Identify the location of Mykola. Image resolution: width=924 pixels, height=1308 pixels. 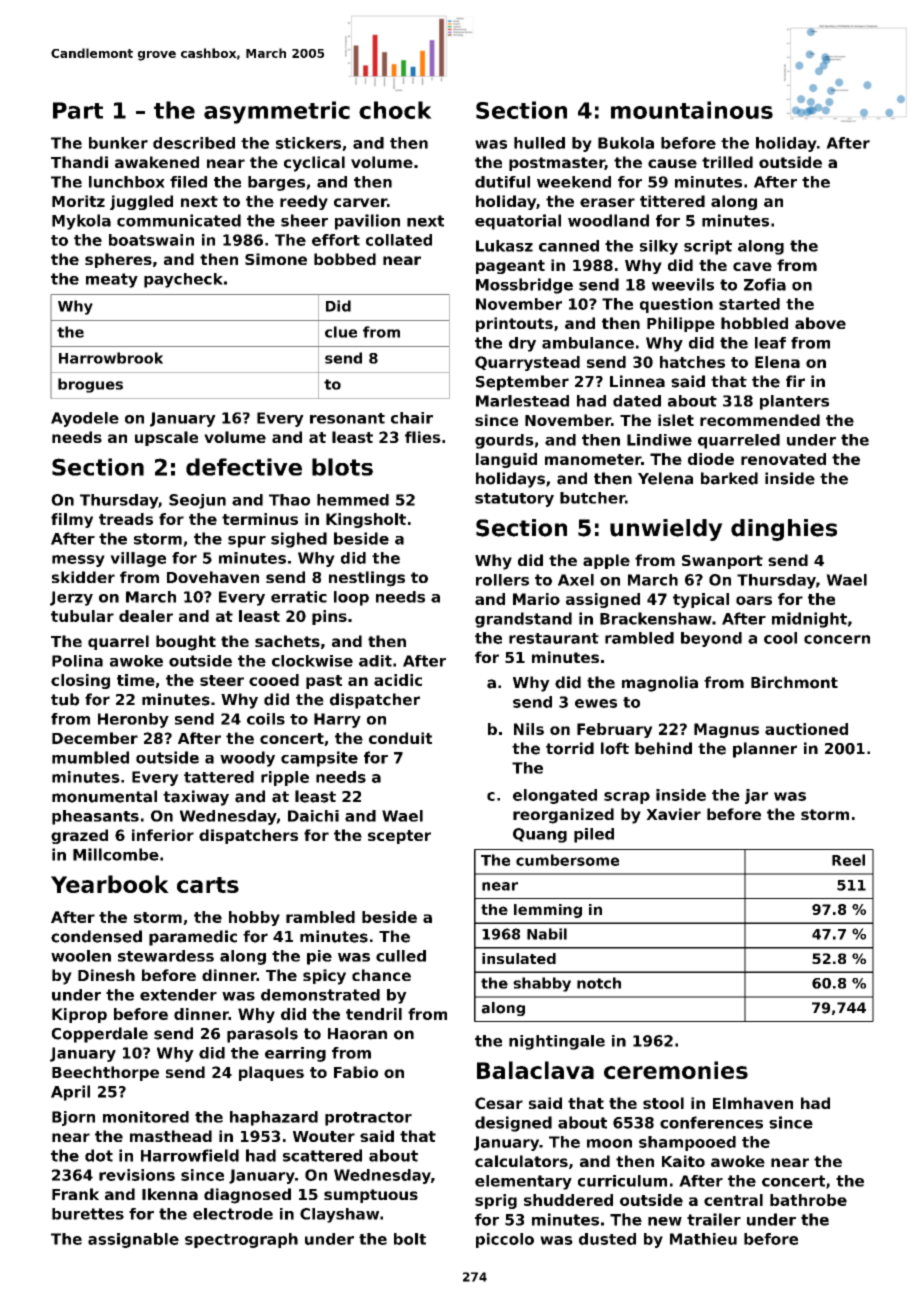
(81, 222).
